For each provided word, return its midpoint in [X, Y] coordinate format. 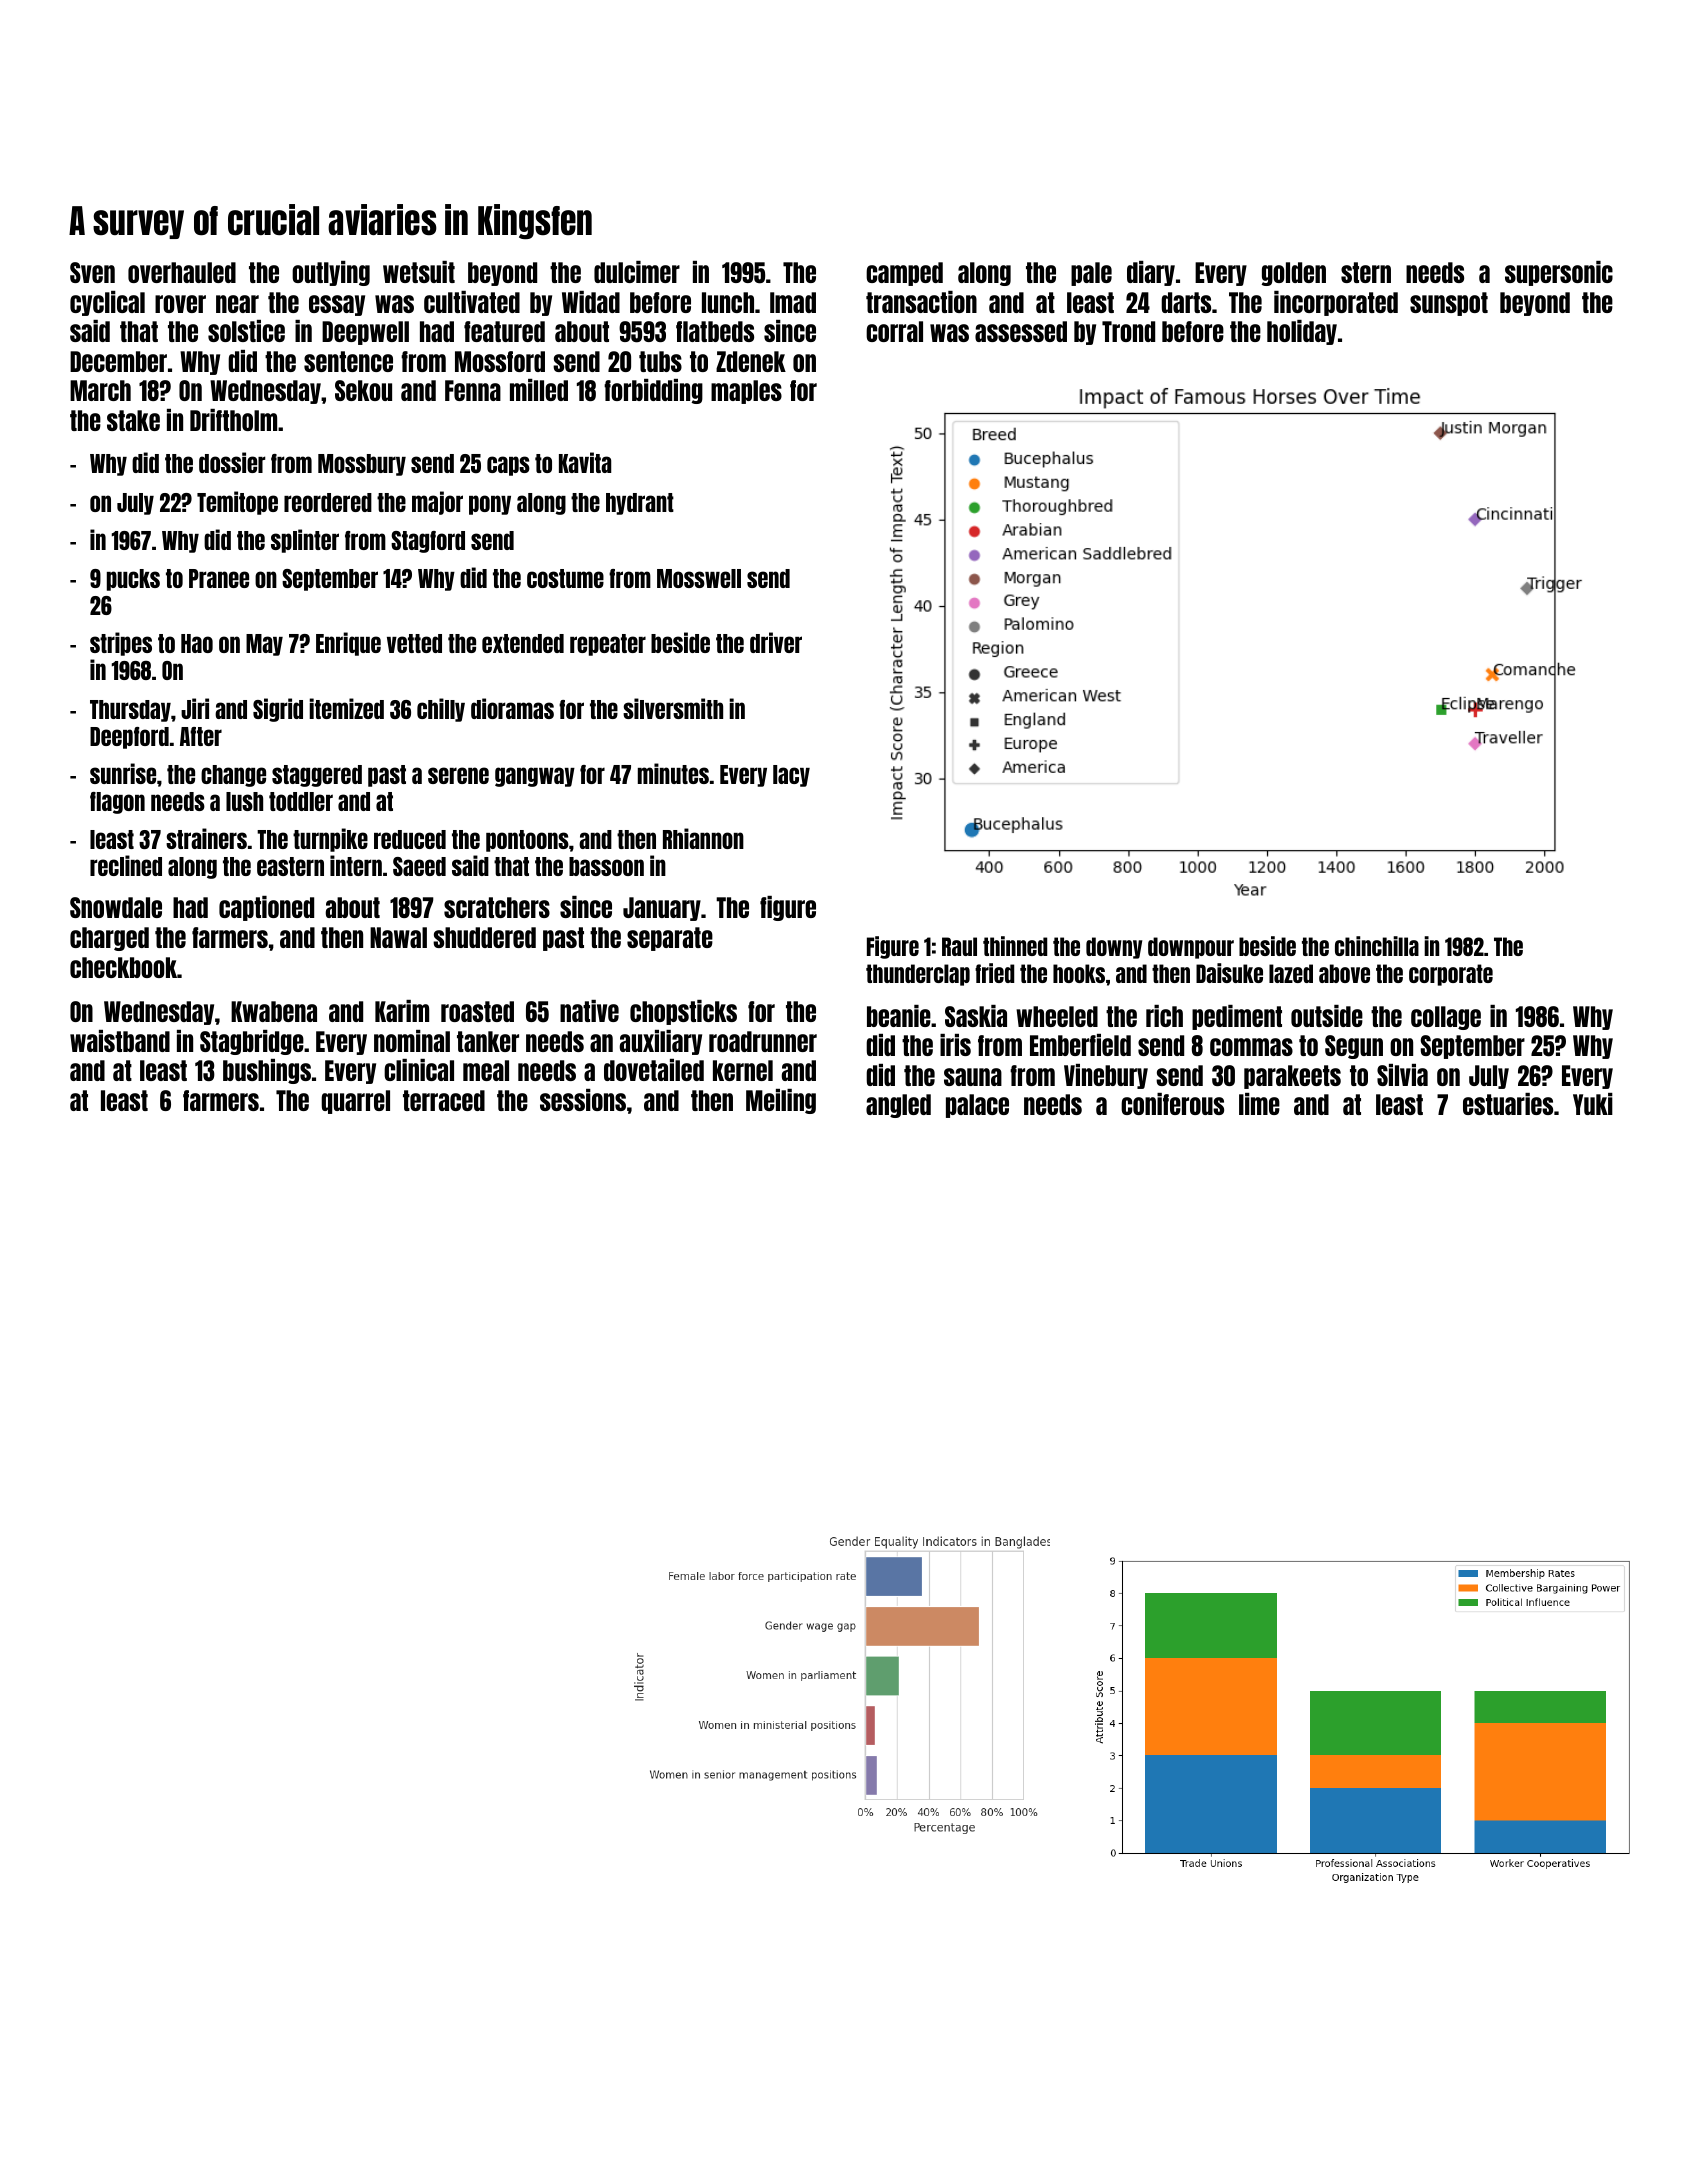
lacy [791, 776]
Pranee [219, 578]
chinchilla [1377, 946]
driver [776, 642]
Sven [92, 272]
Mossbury [362, 465]
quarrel [355, 1102]
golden [1294, 274]
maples [746, 392]
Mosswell [699, 578]
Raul [959, 946]
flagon [117, 803]
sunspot [1449, 304]
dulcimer [637, 272]
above [1344, 973]
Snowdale [116, 907]
